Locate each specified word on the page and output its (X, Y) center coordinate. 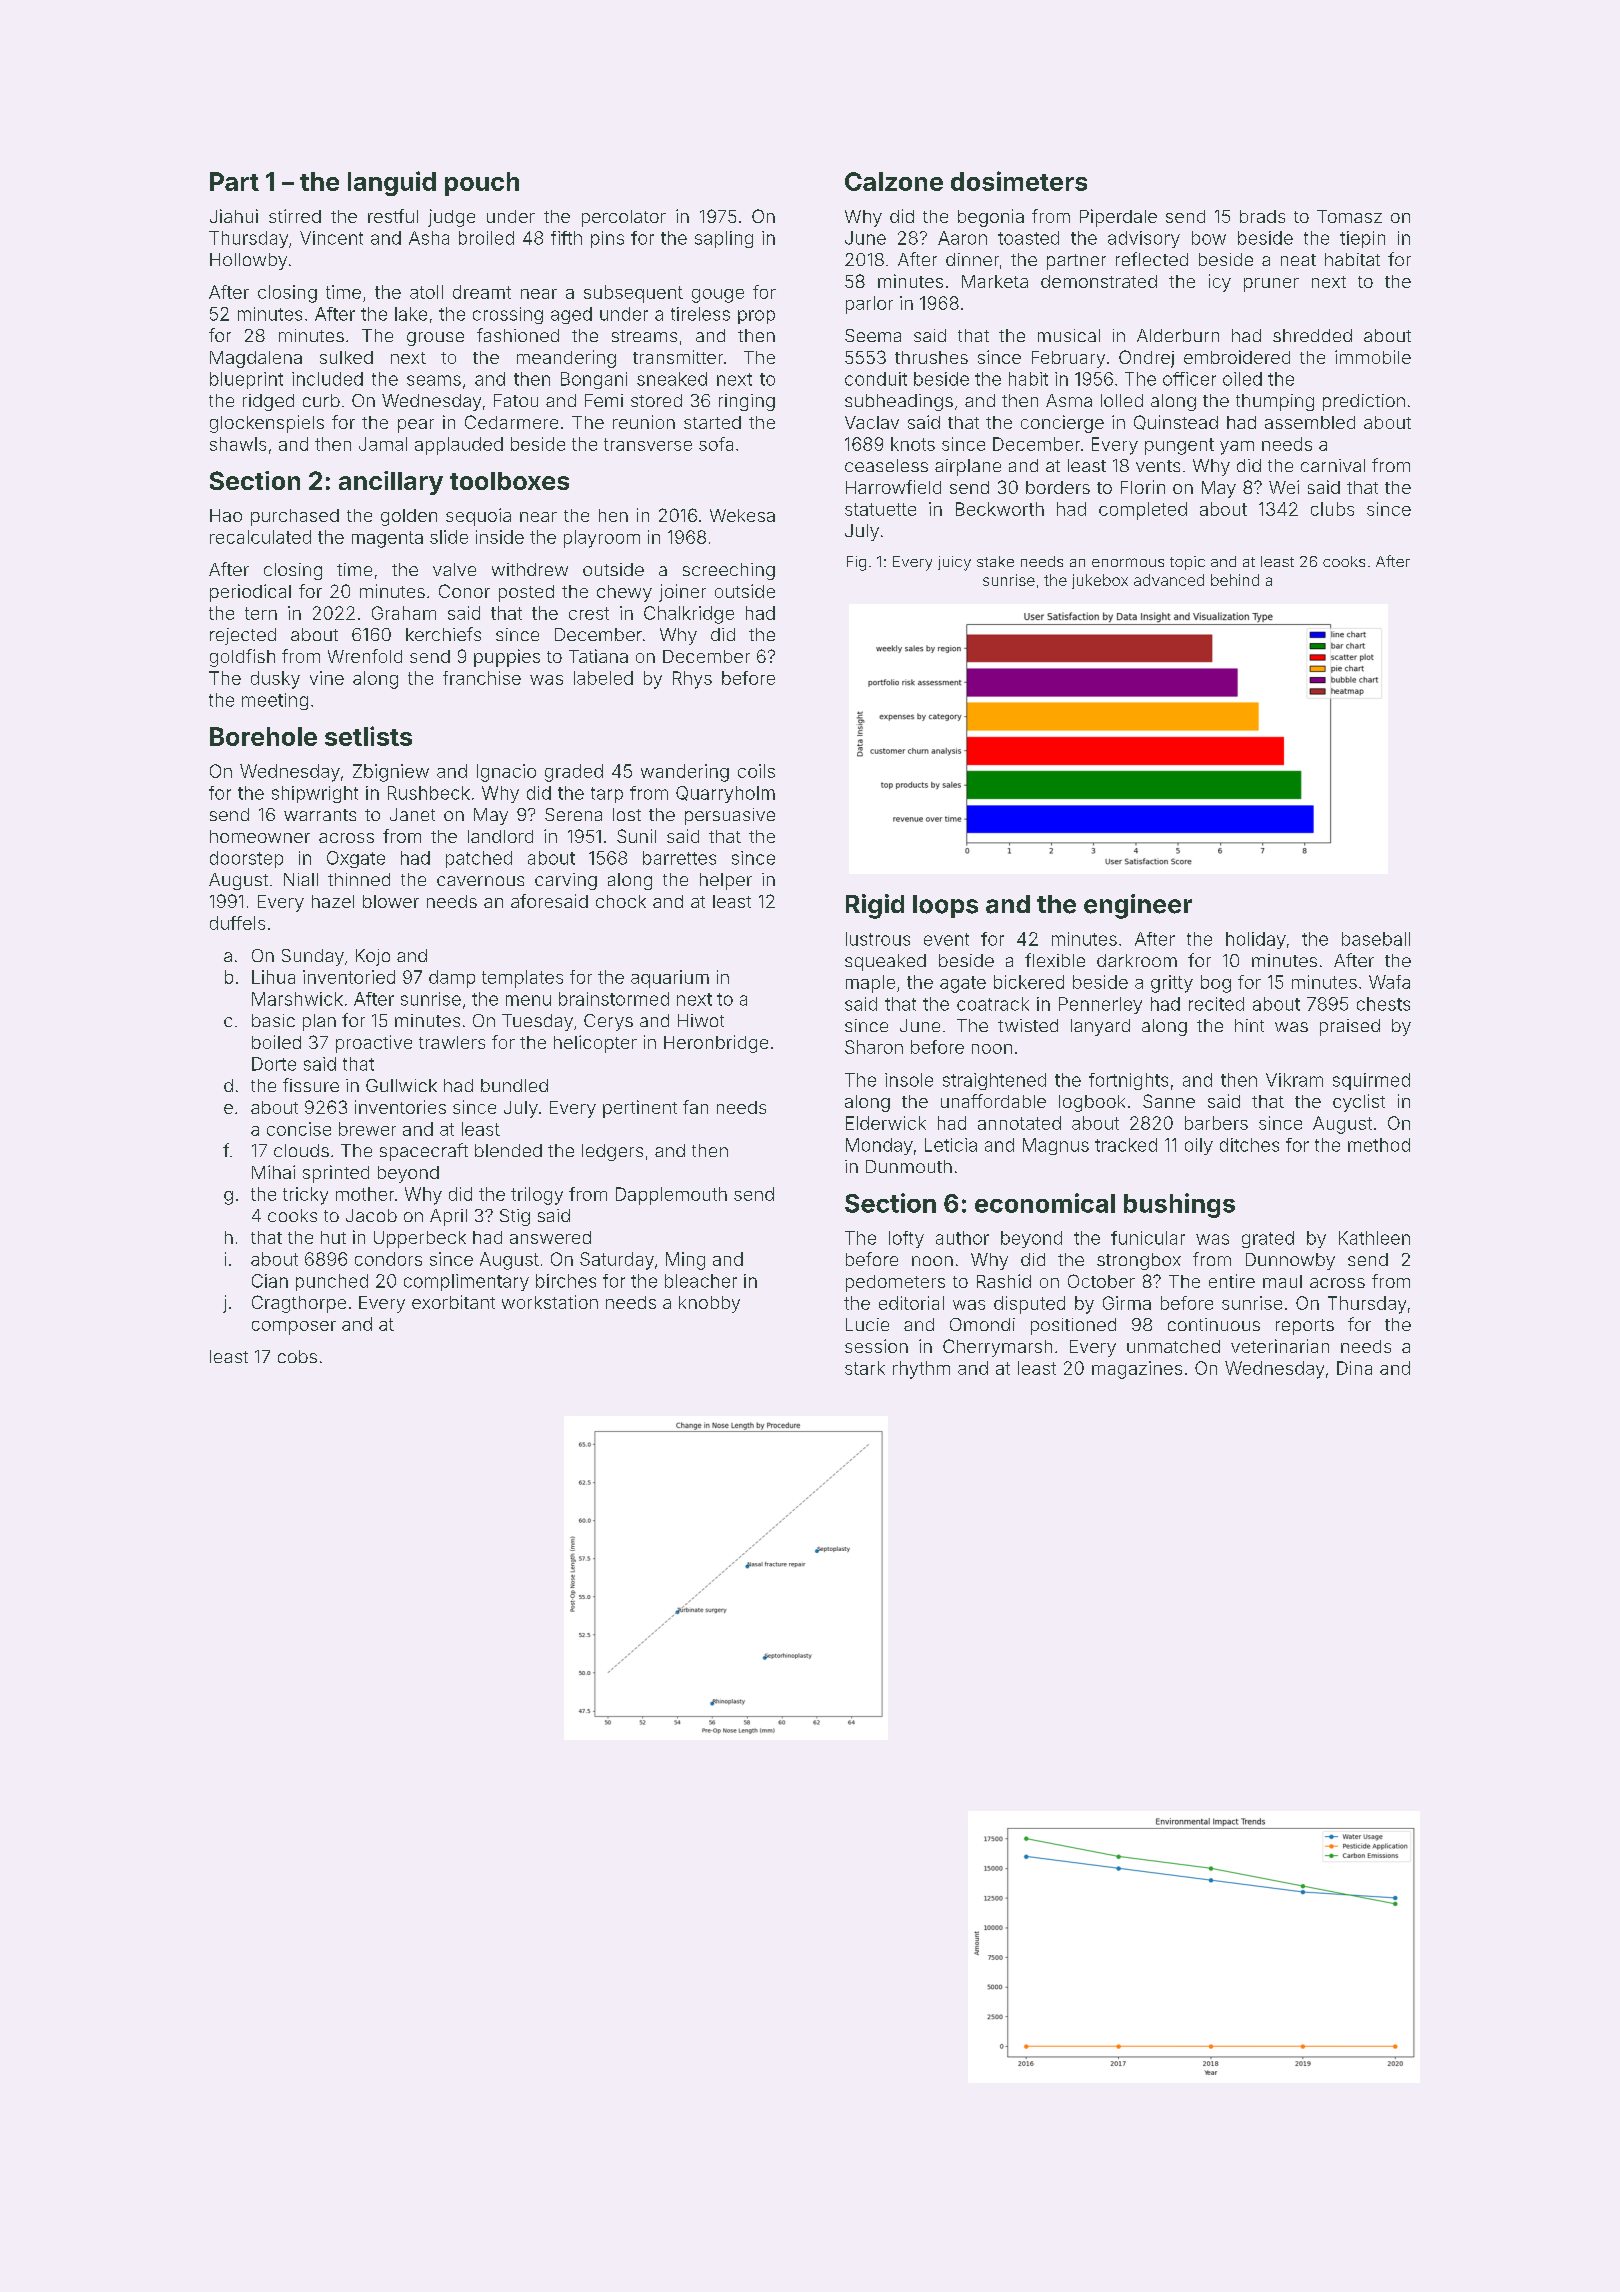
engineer (1138, 906)
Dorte (274, 1064)
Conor (464, 591)
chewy (624, 593)
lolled (1122, 400)
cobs (297, 1356)
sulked (346, 357)
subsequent (633, 294)
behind (1235, 580)
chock (621, 901)
